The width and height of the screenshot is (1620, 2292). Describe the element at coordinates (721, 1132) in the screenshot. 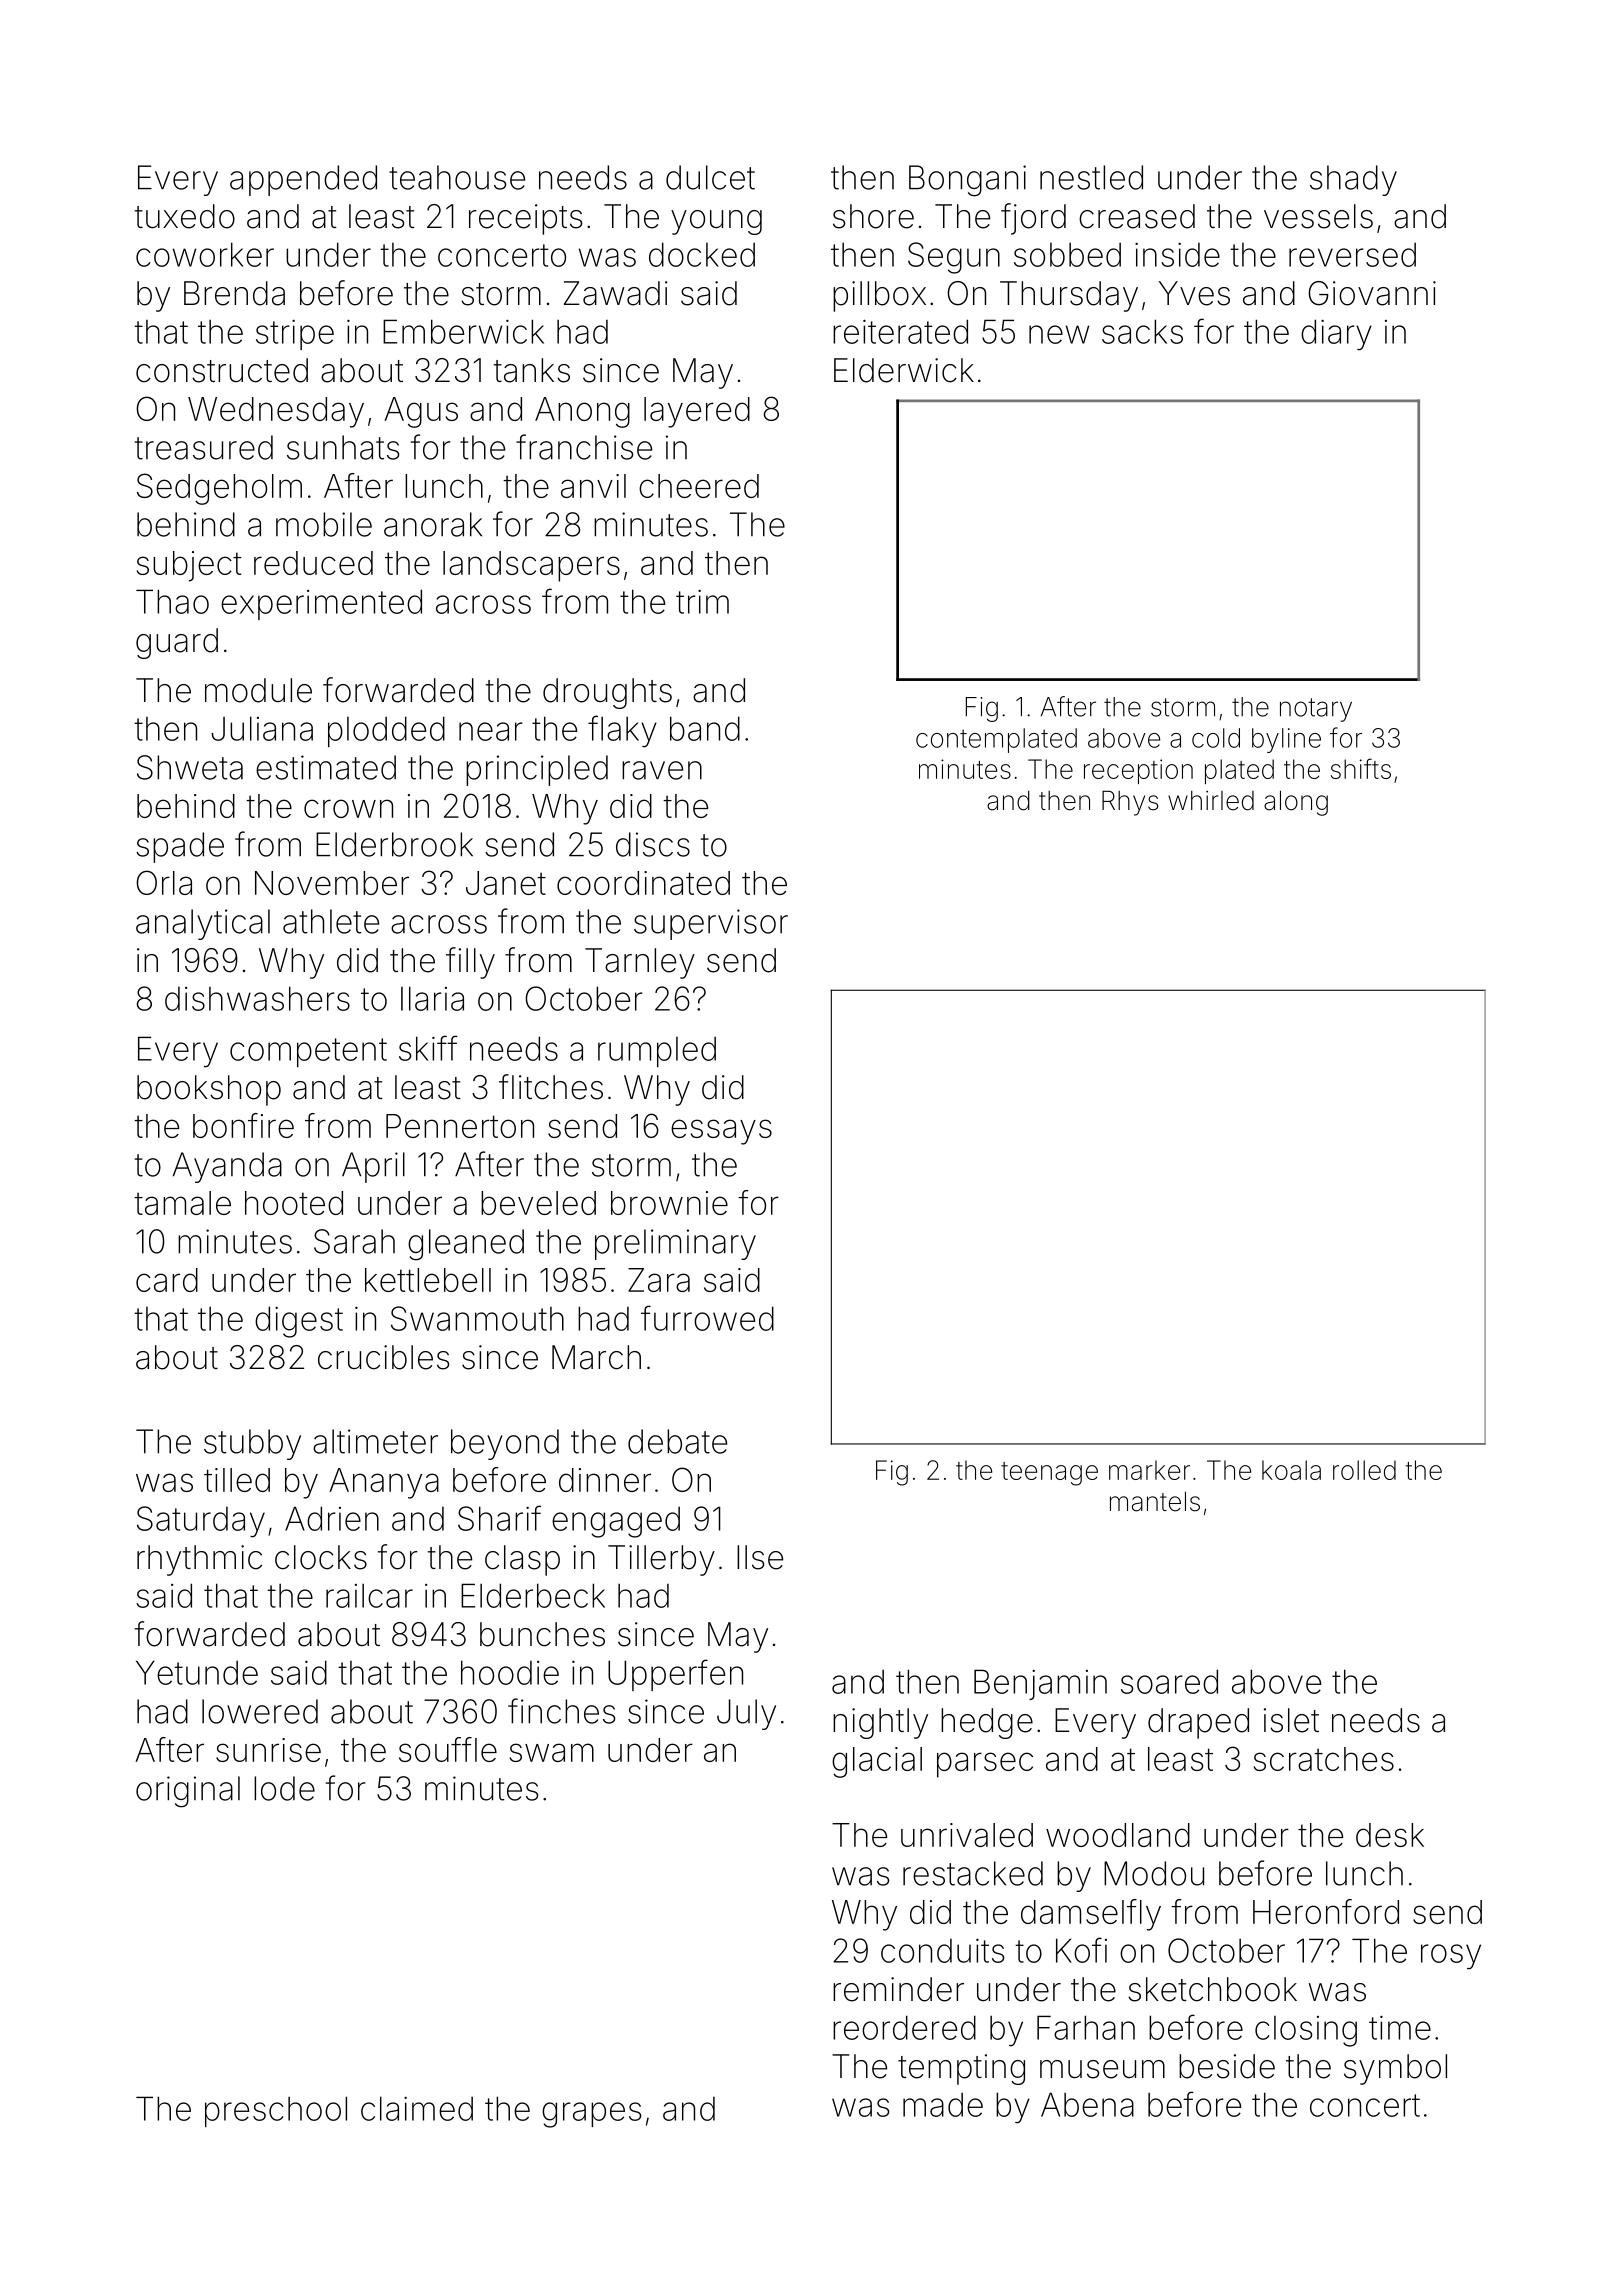

I see `essays` at that location.
